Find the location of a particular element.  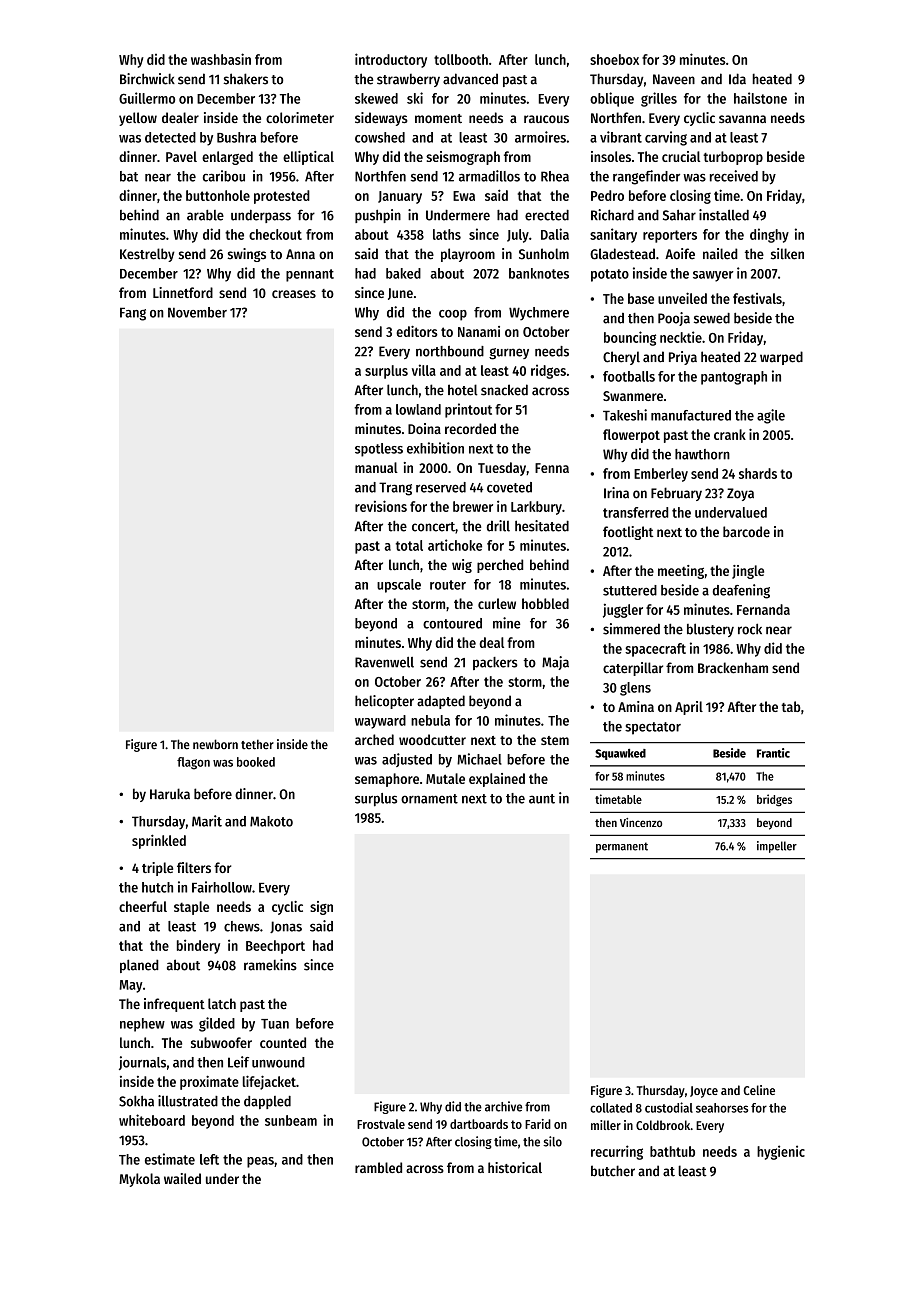

proximate is located at coordinates (209, 1082).
